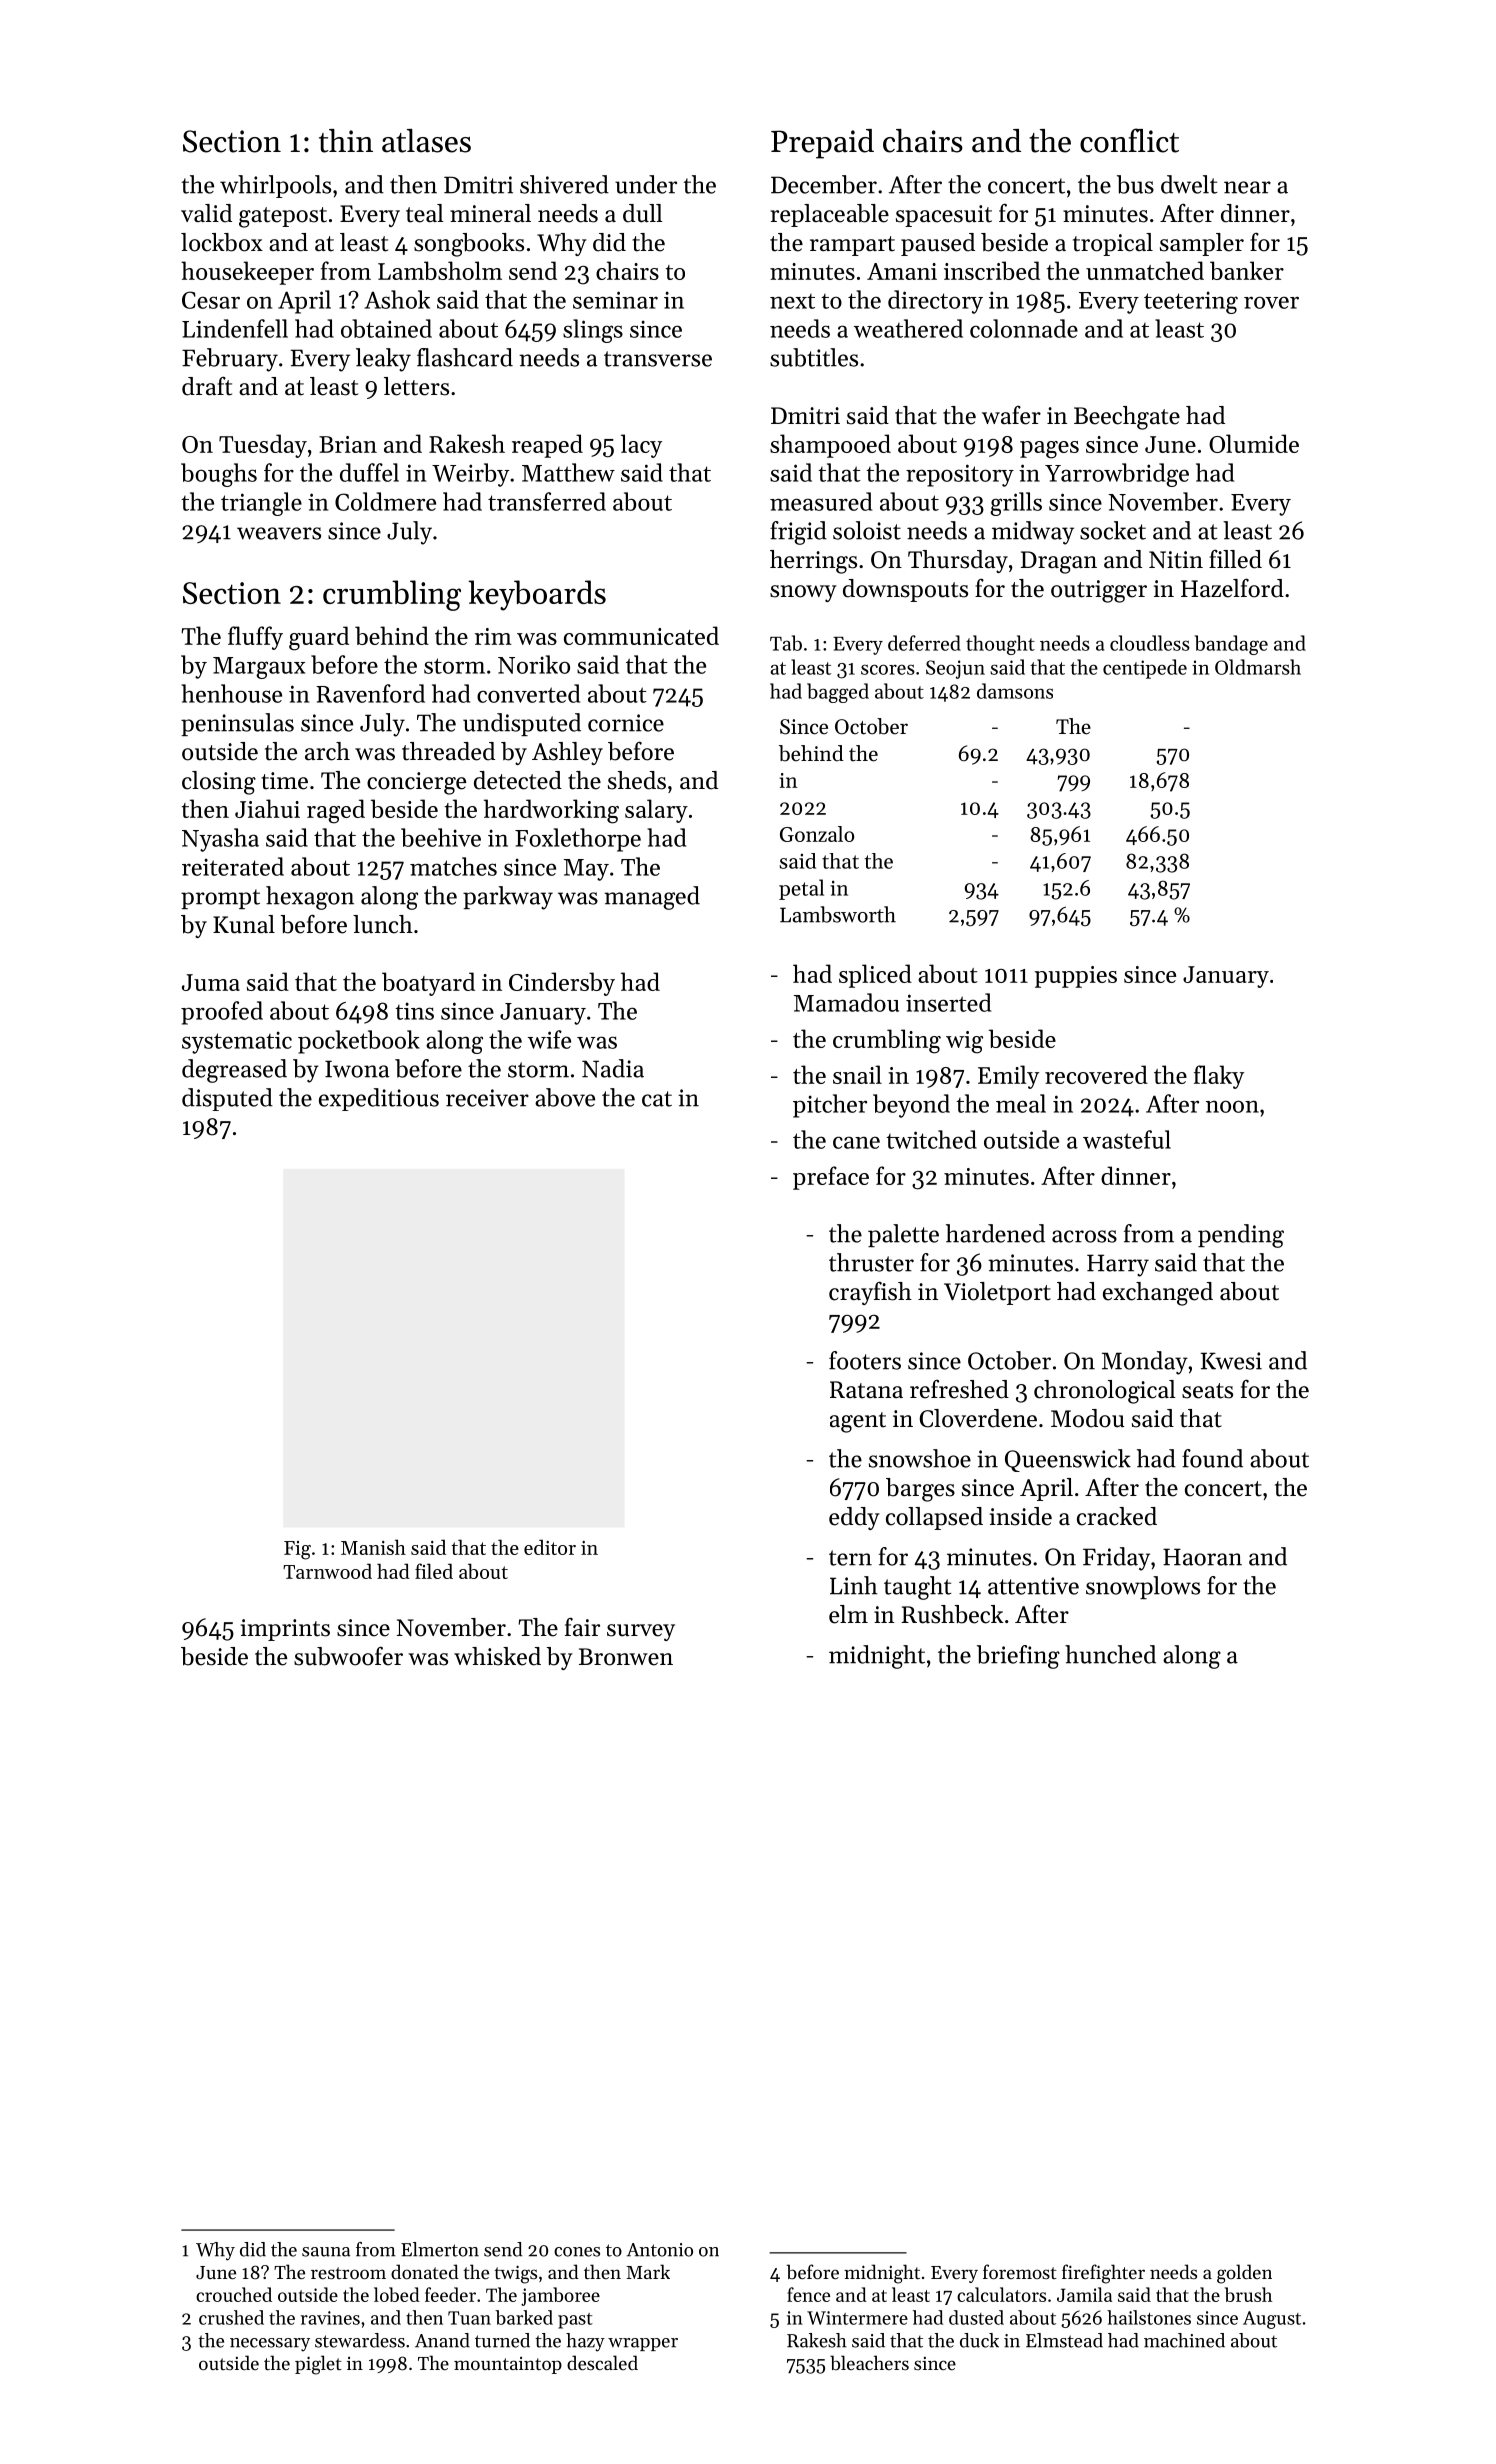 This document has height=2464, width=1496. What do you see at coordinates (1064, 2340) in the document?
I see `Elmstead` at bounding box center [1064, 2340].
